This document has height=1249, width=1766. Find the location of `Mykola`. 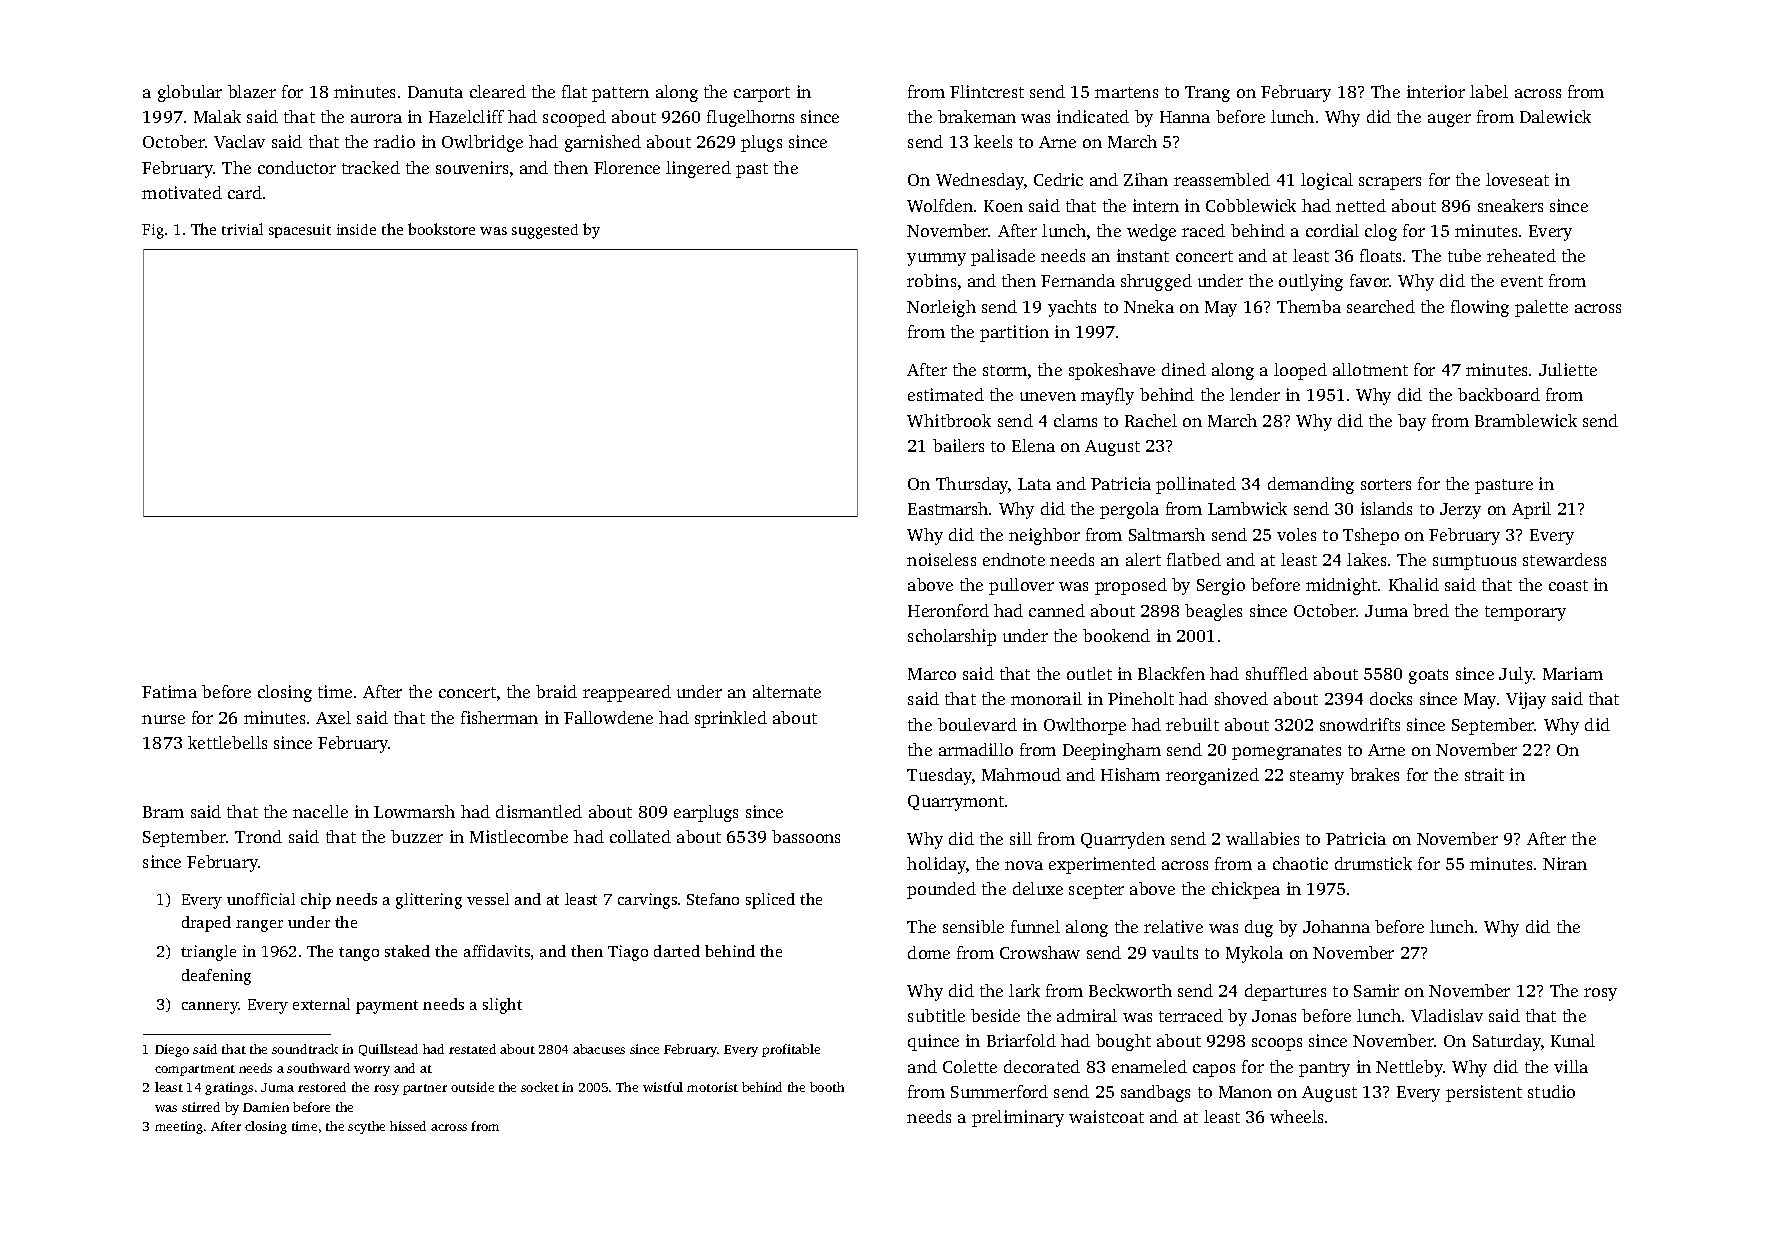

Mykola is located at coordinates (1254, 954).
